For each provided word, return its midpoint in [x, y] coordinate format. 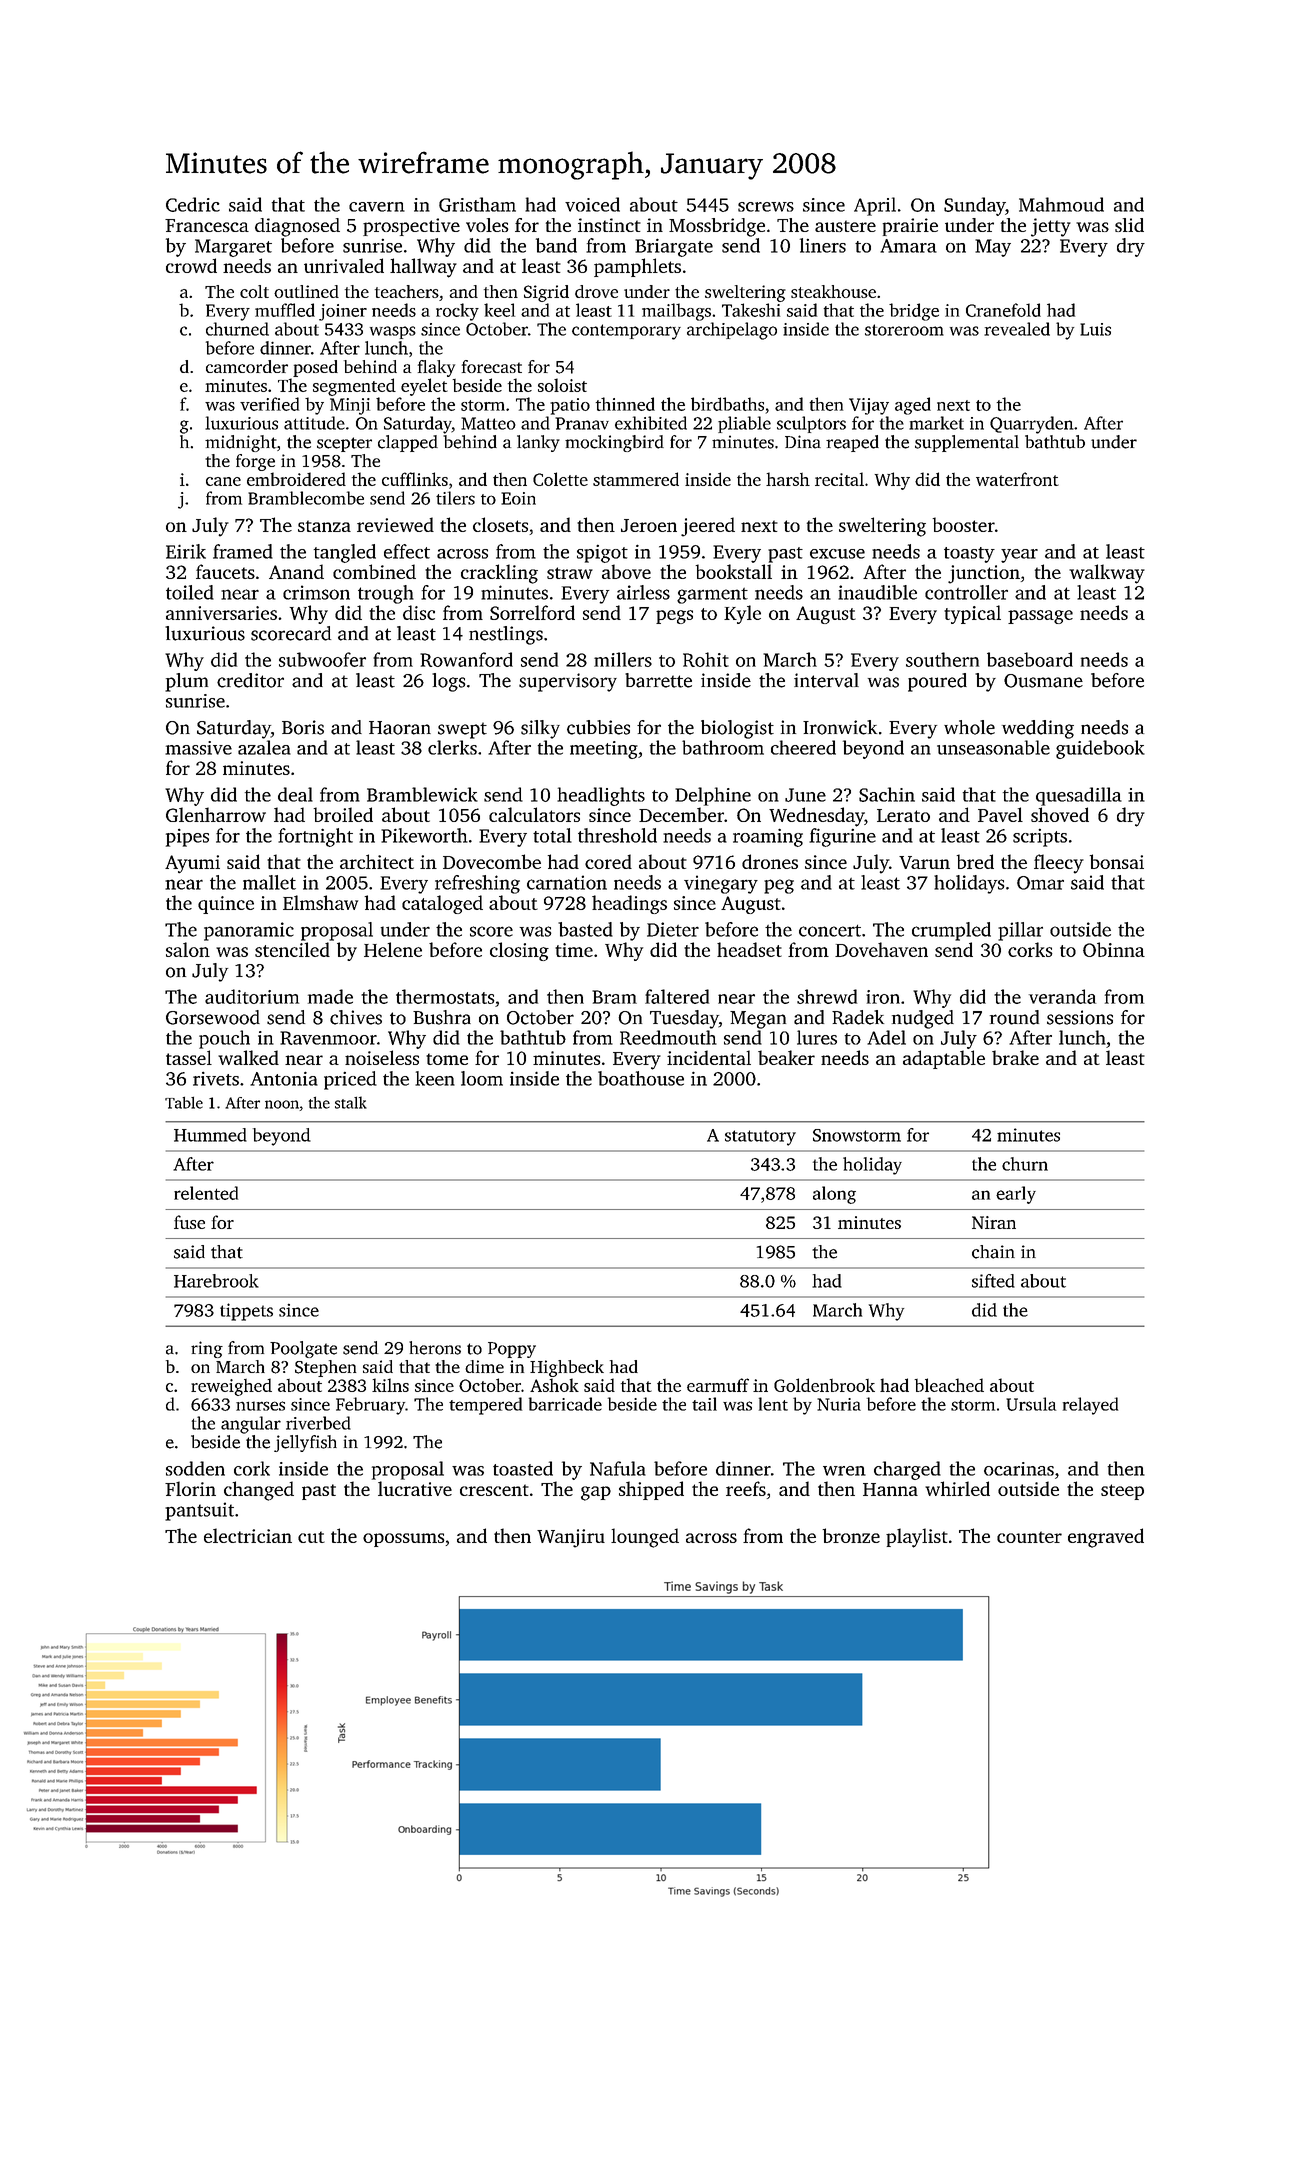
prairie [910, 227]
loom [482, 1078]
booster [963, 524]
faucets [225, 571]
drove [596, 291]
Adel [886, 1037]
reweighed [231, 1387]
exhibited [651, 423]
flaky [436, 368]
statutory [760, 1138]
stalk [351, 1102]
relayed [1090, 1406]
